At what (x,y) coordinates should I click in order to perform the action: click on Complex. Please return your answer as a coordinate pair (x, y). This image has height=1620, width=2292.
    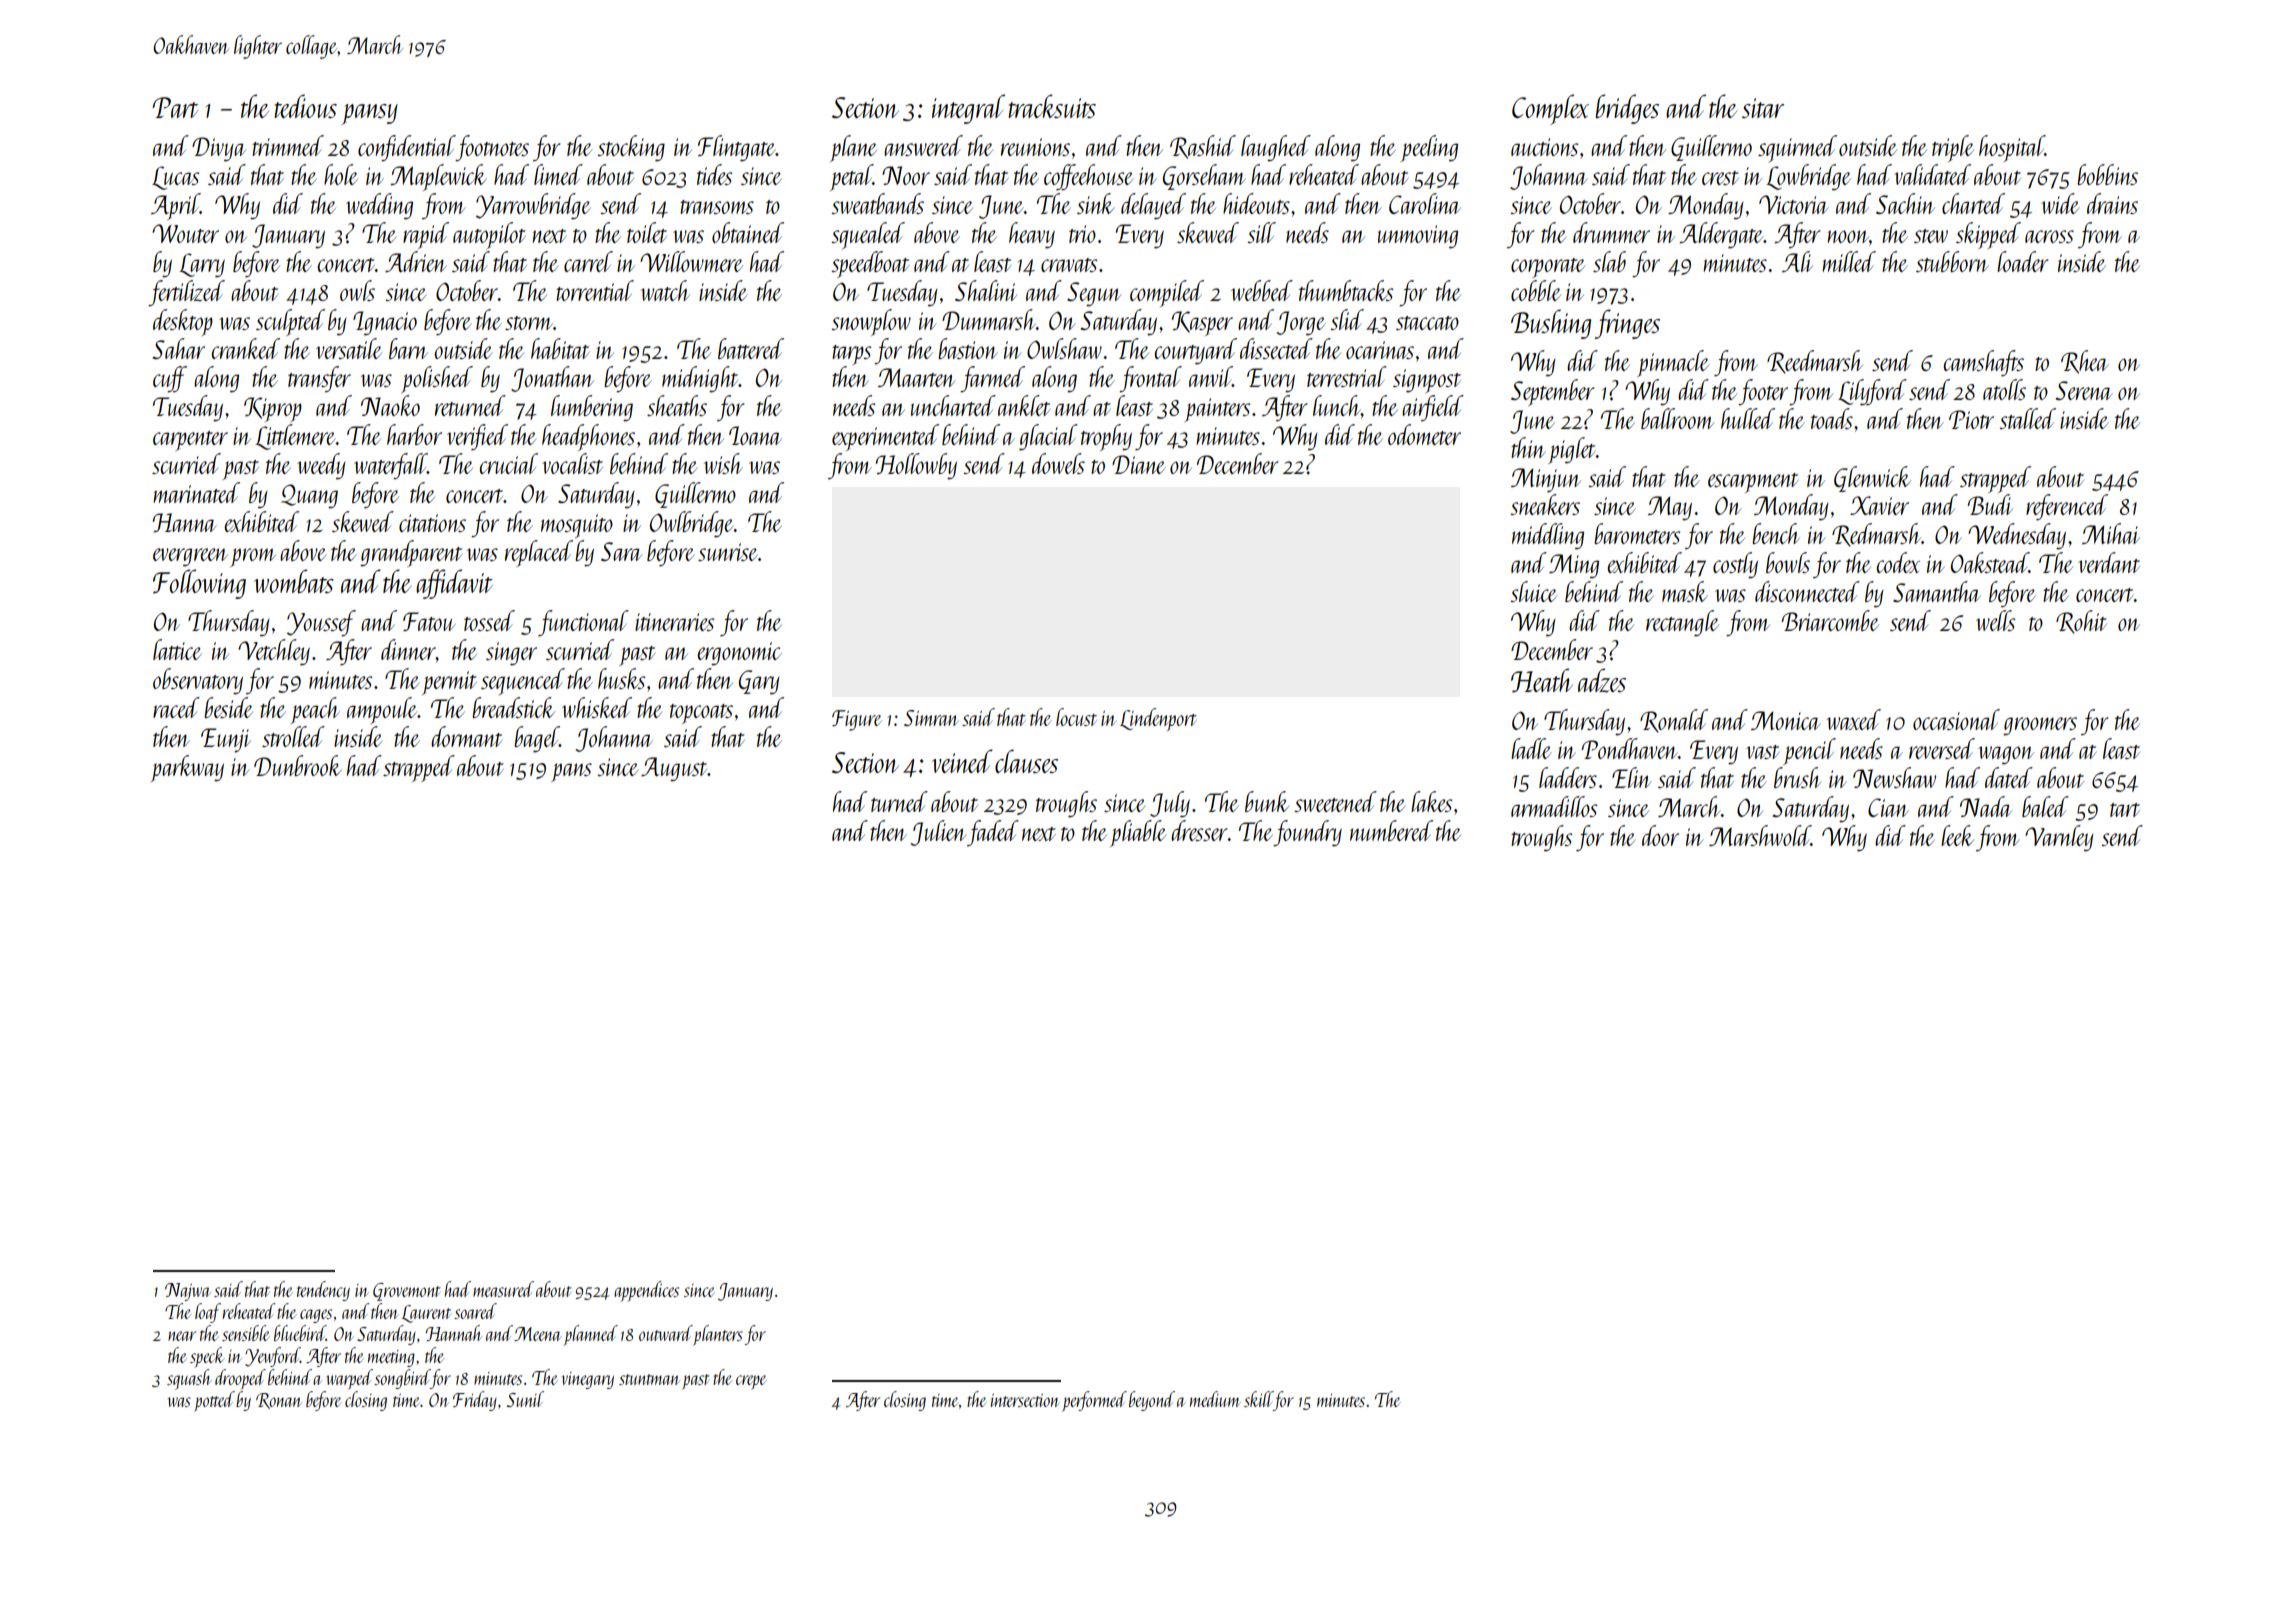
    Looking at the image, I should click on (1550, 109).
